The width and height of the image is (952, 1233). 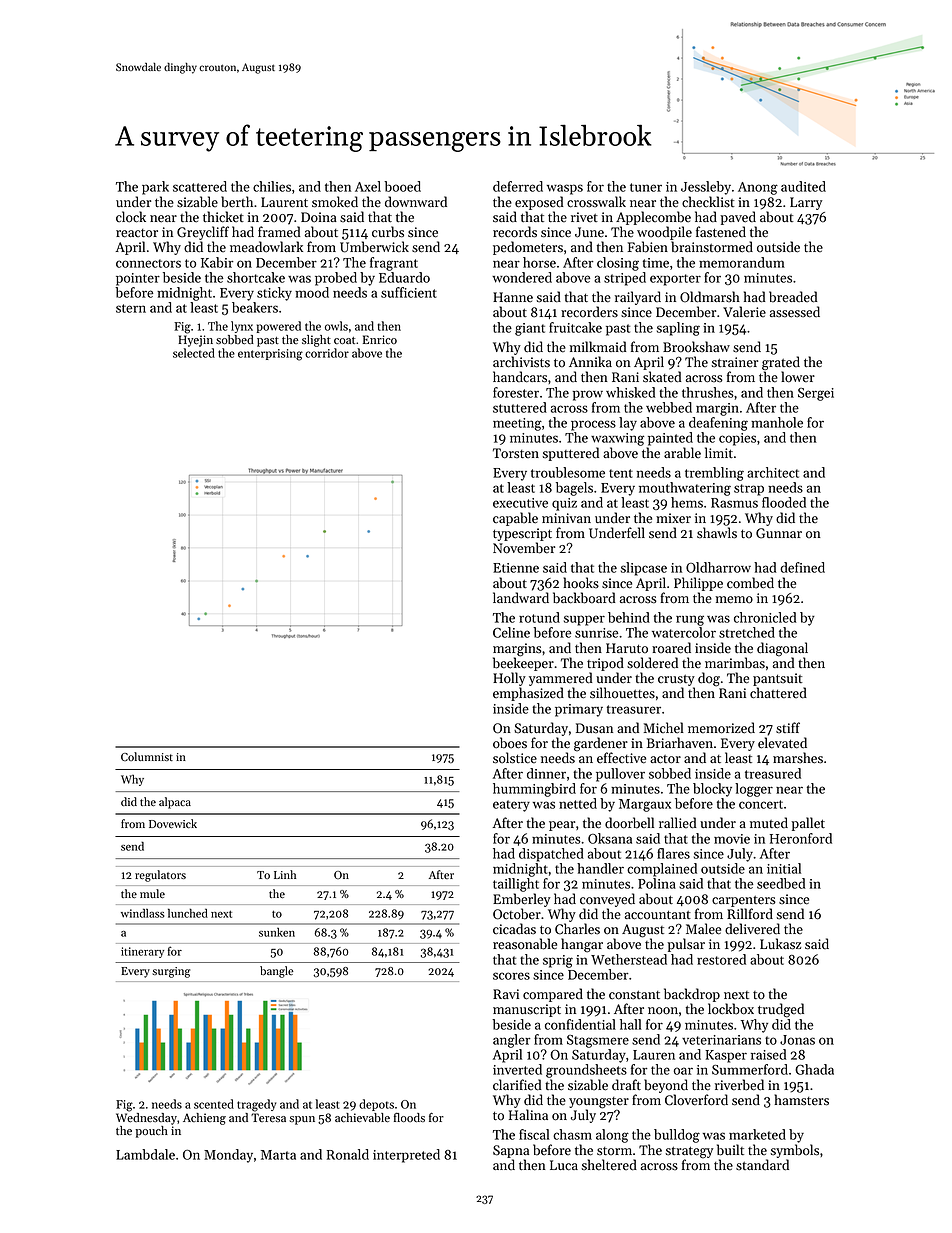 What do you see at coordinates (515, 519) in the image?
I see `capable` at bounding box center [515, 519].
